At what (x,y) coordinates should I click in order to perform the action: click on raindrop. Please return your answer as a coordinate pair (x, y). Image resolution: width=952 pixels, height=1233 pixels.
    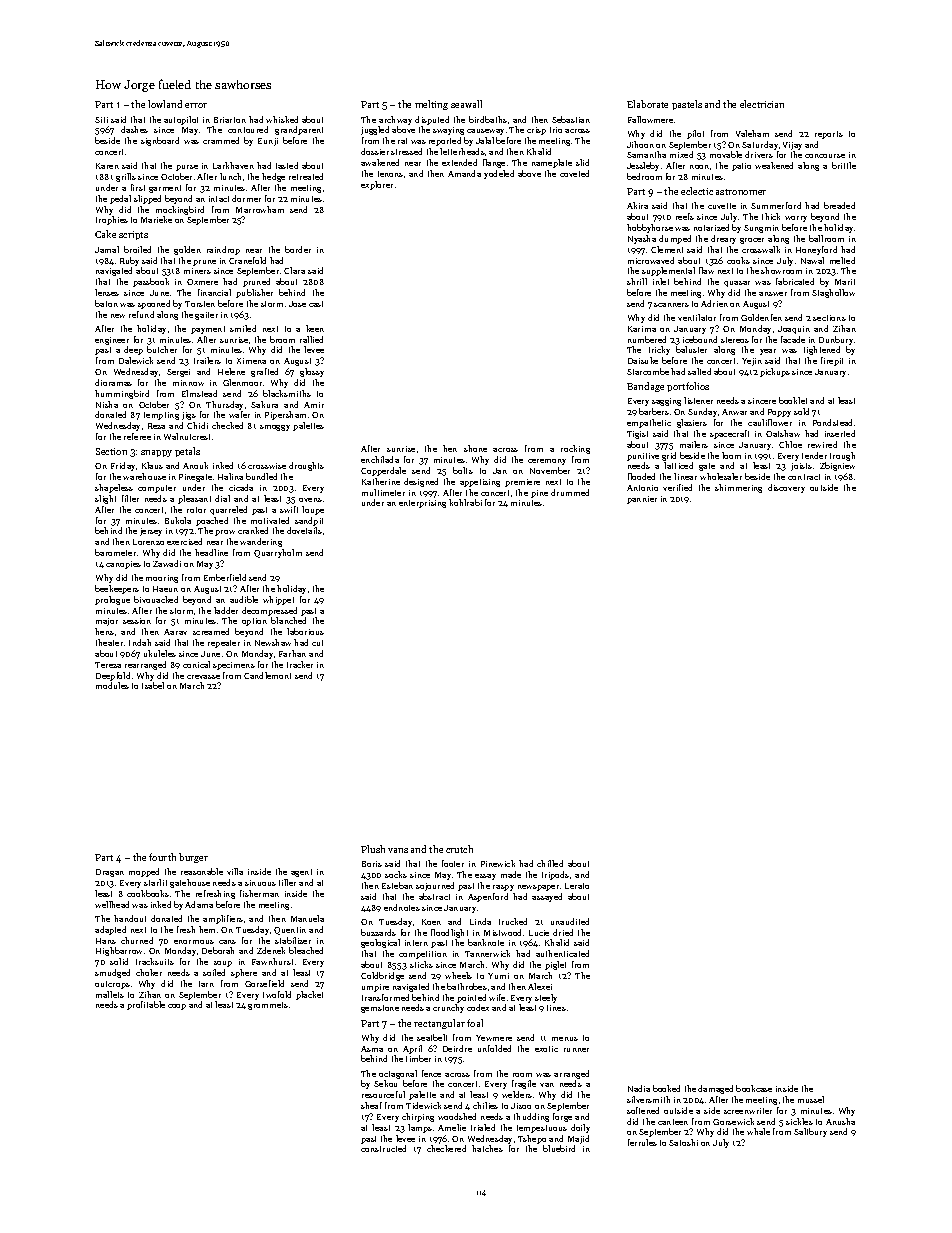
    Looking at the image, I should click on (223, 250).
